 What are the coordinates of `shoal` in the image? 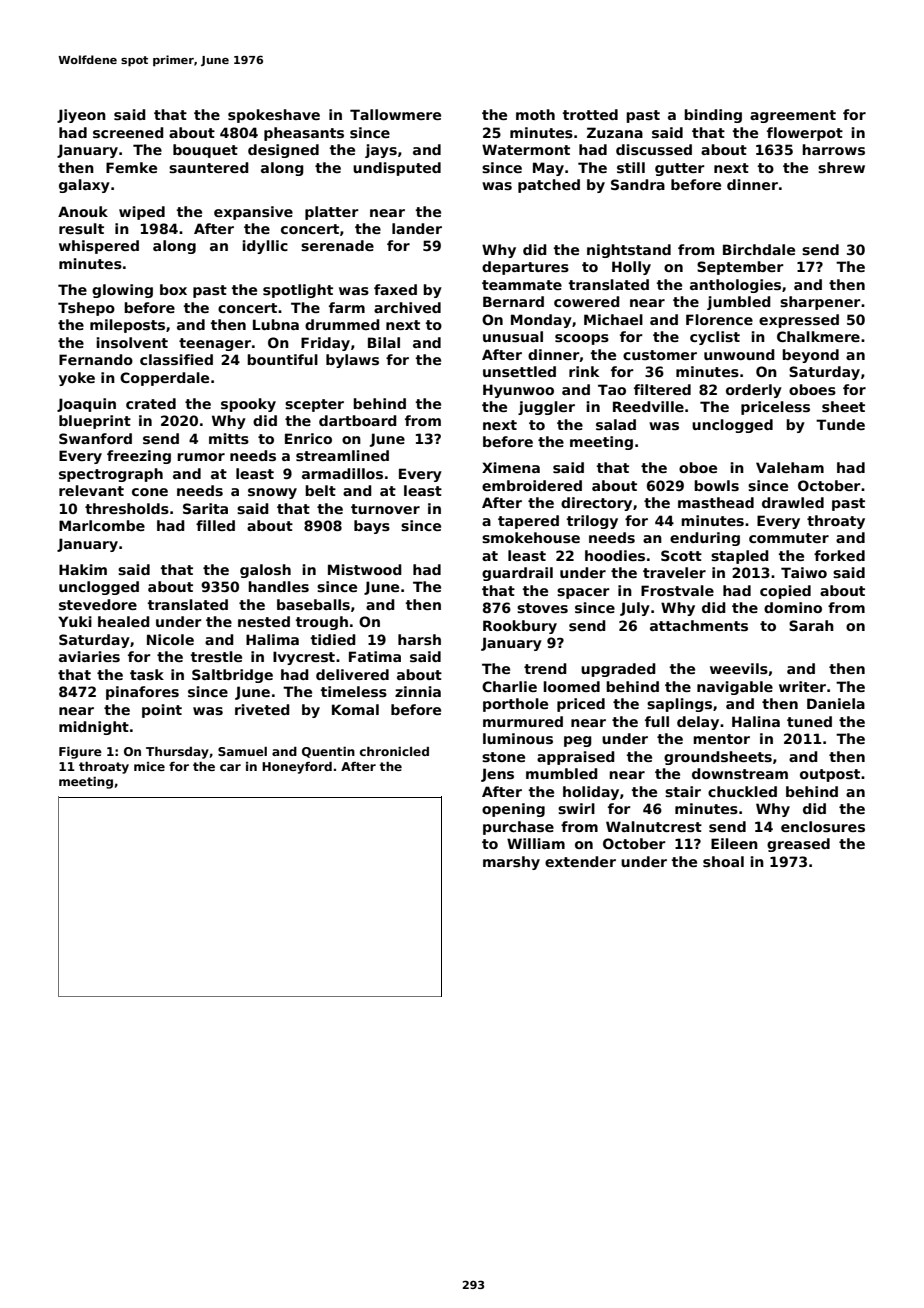 It's located at (723, 861).
